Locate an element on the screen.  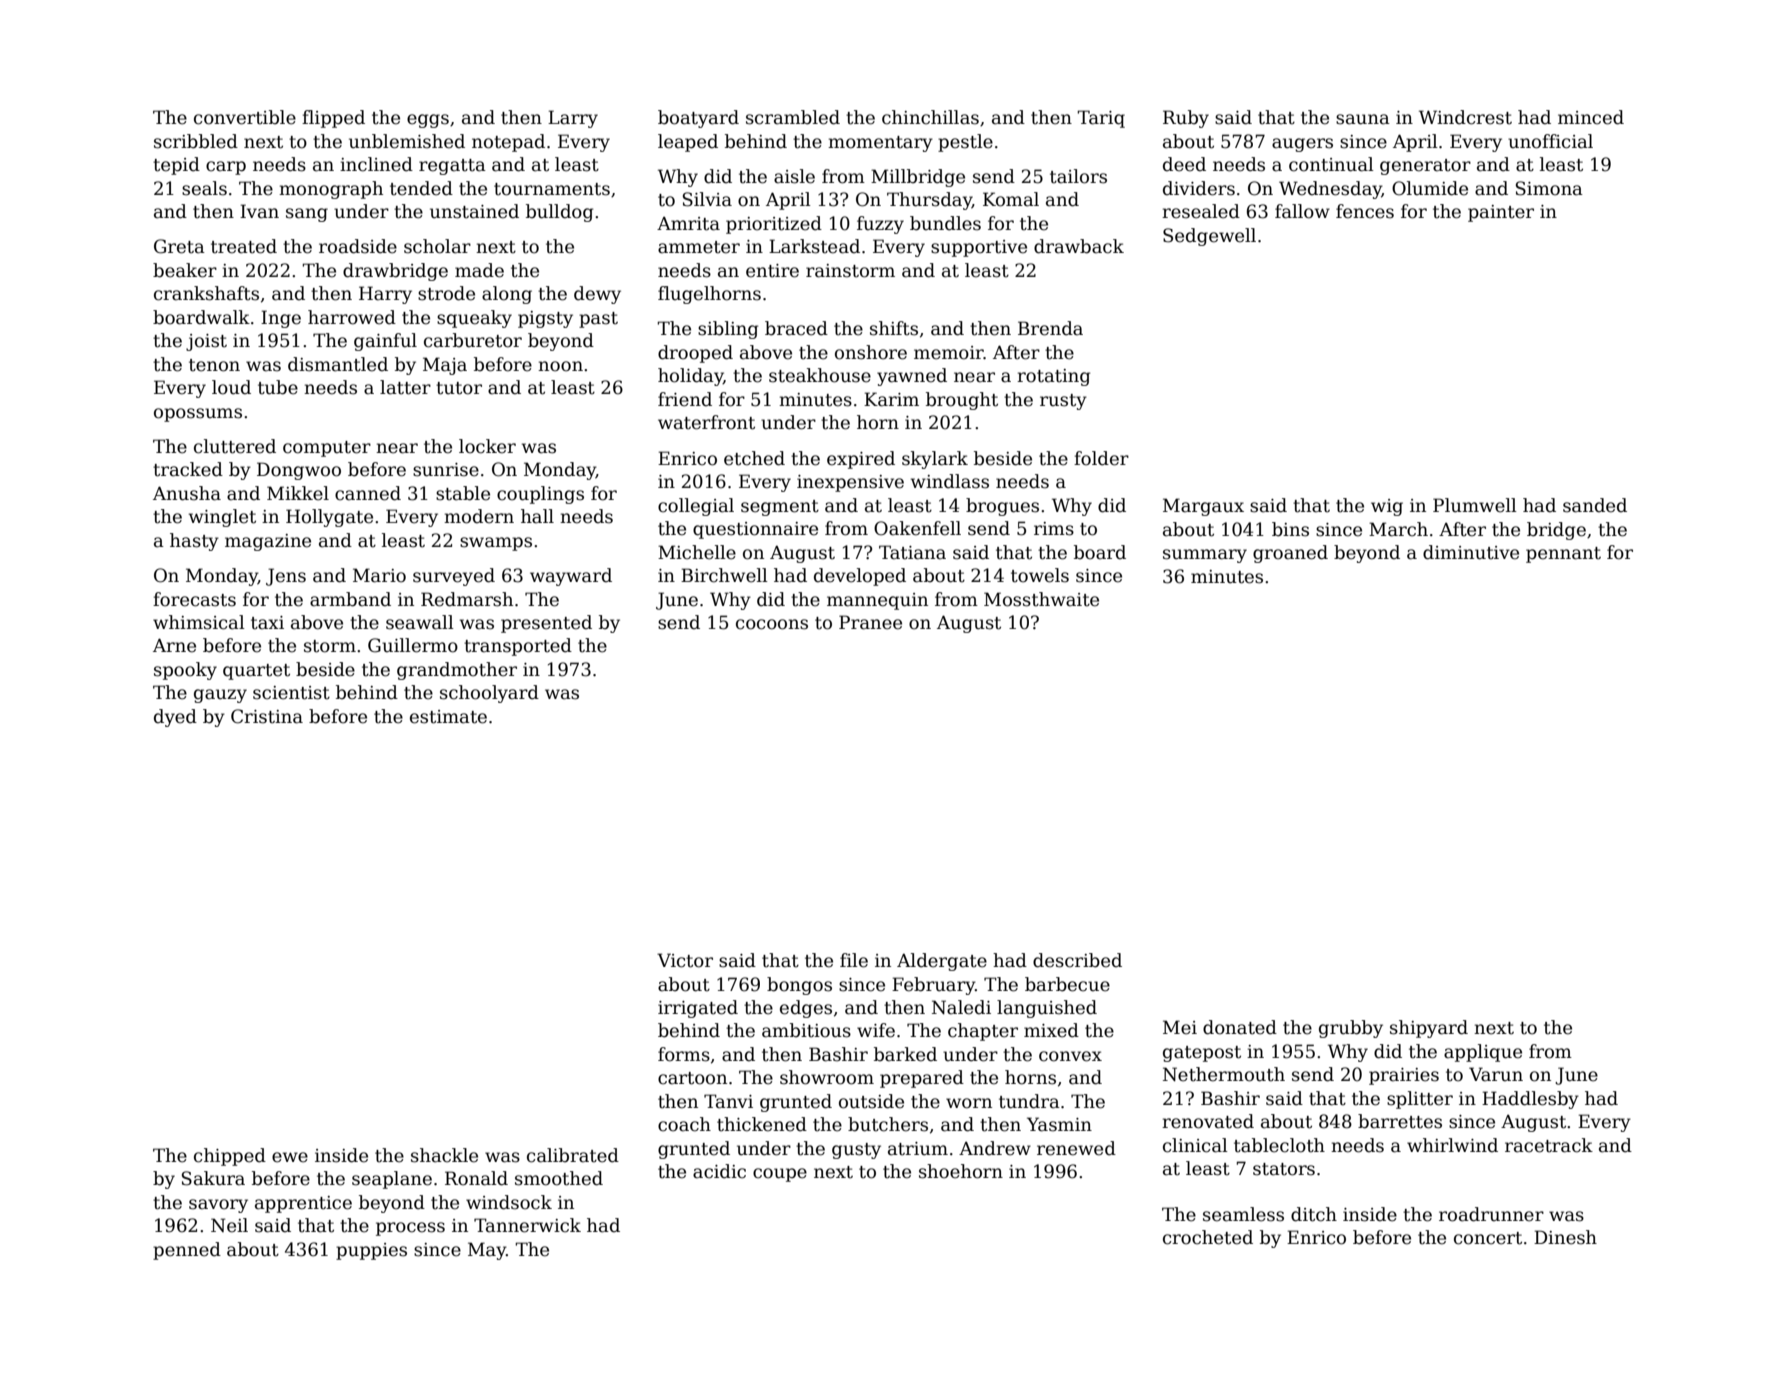
chinchillas is located at coordinates (930, 117).
